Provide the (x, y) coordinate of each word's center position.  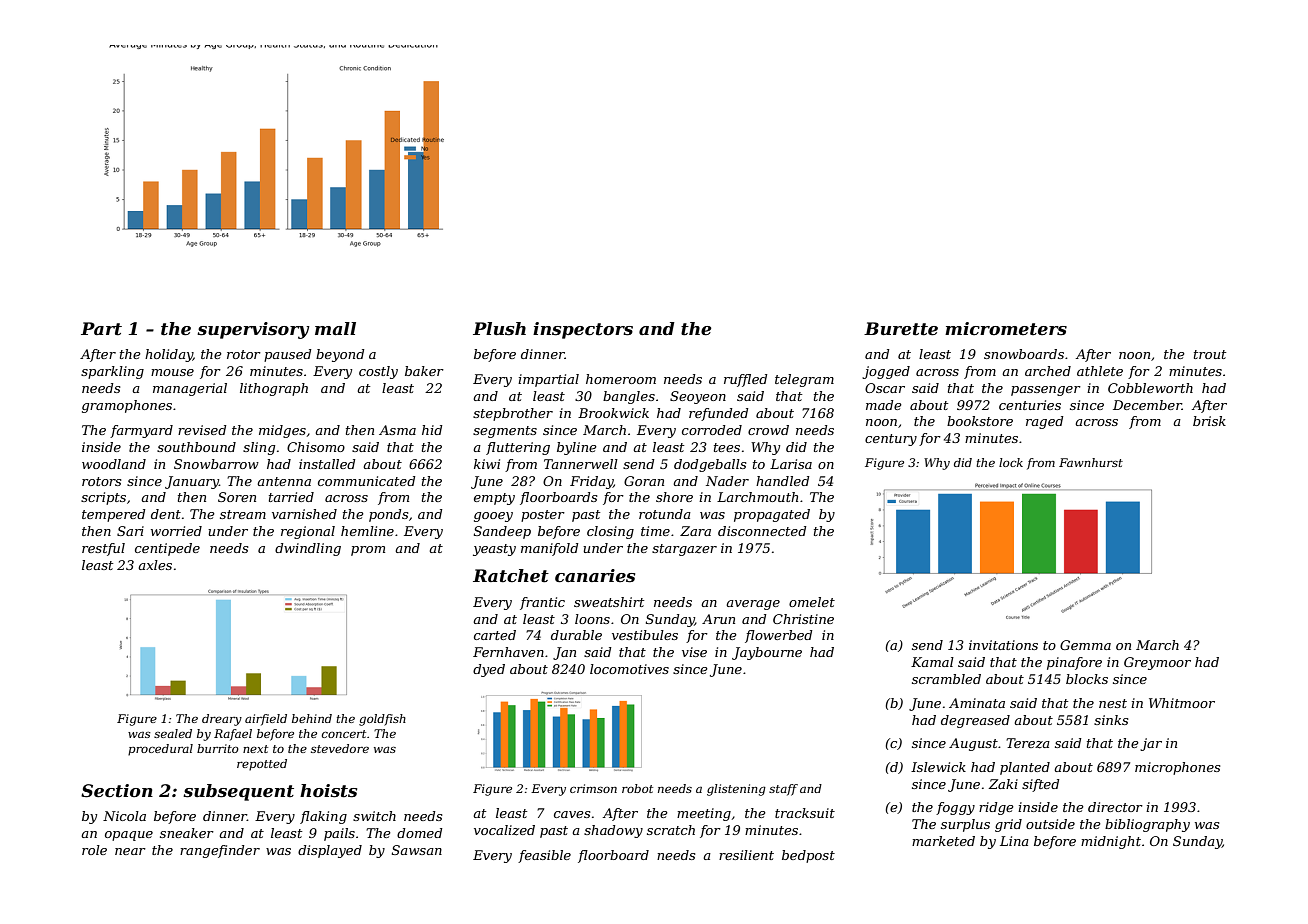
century (891, 440)
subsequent (238, 792)
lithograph (274, 389)
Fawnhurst (1091, 462)
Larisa (791, 464)
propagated (772, 515)
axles (155, 565)
